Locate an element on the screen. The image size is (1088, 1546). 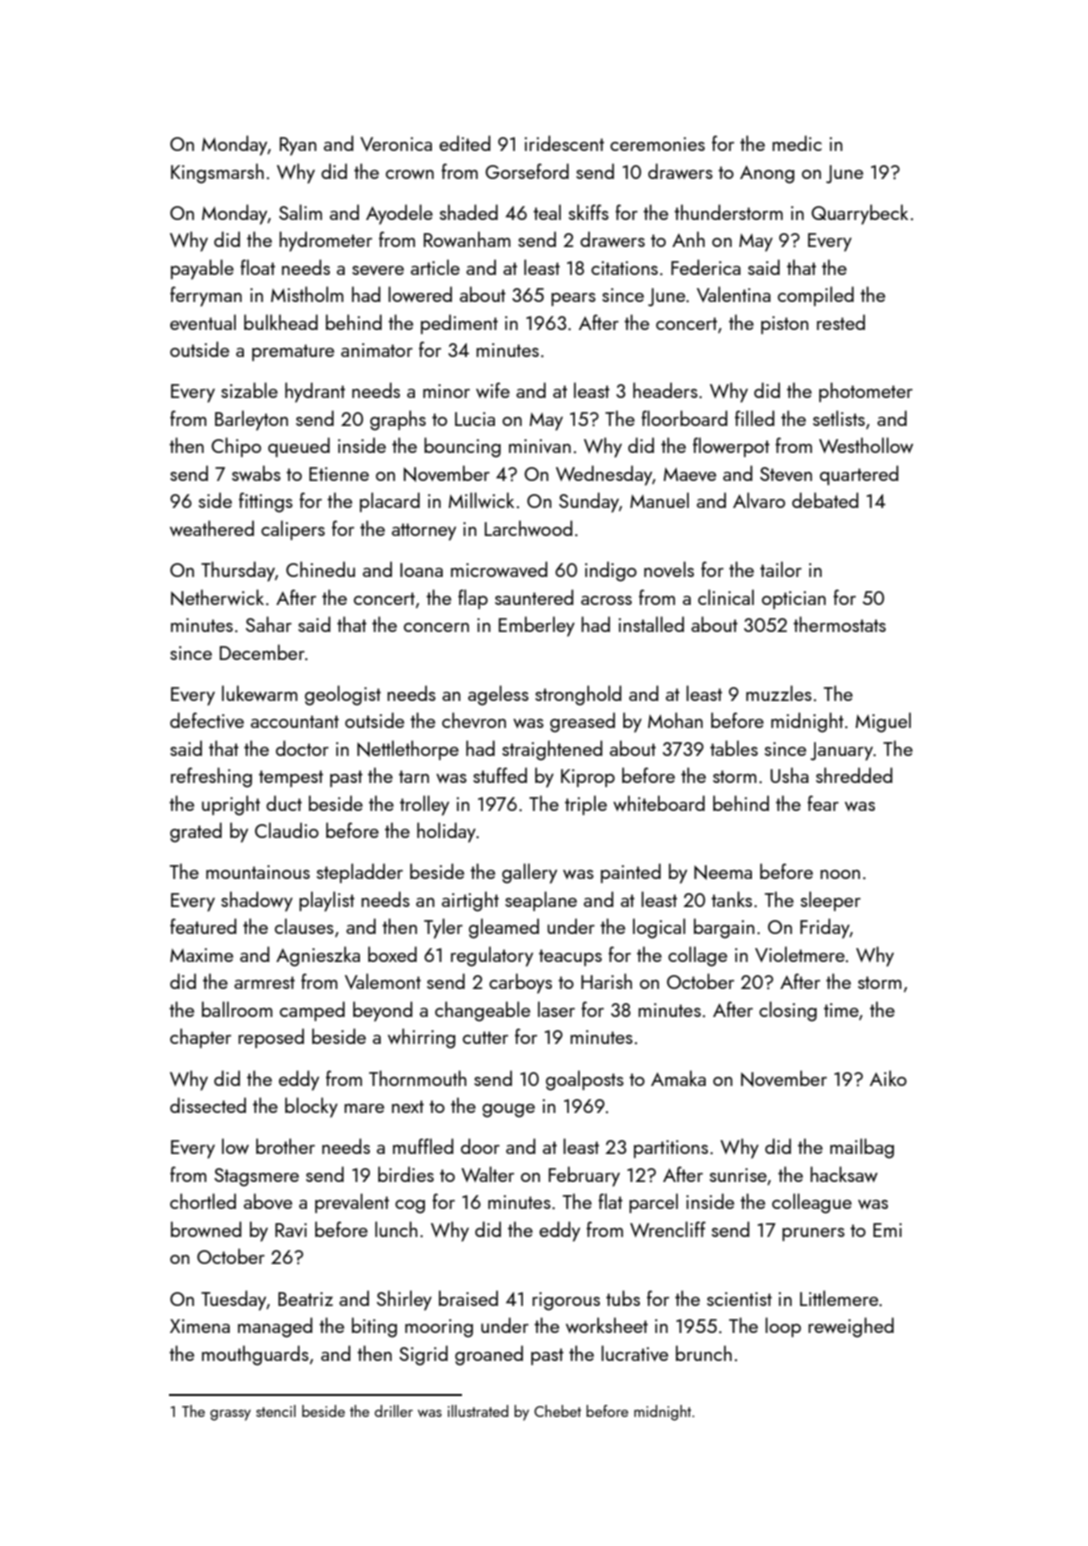
fear is located at coordinates (823, 803).
